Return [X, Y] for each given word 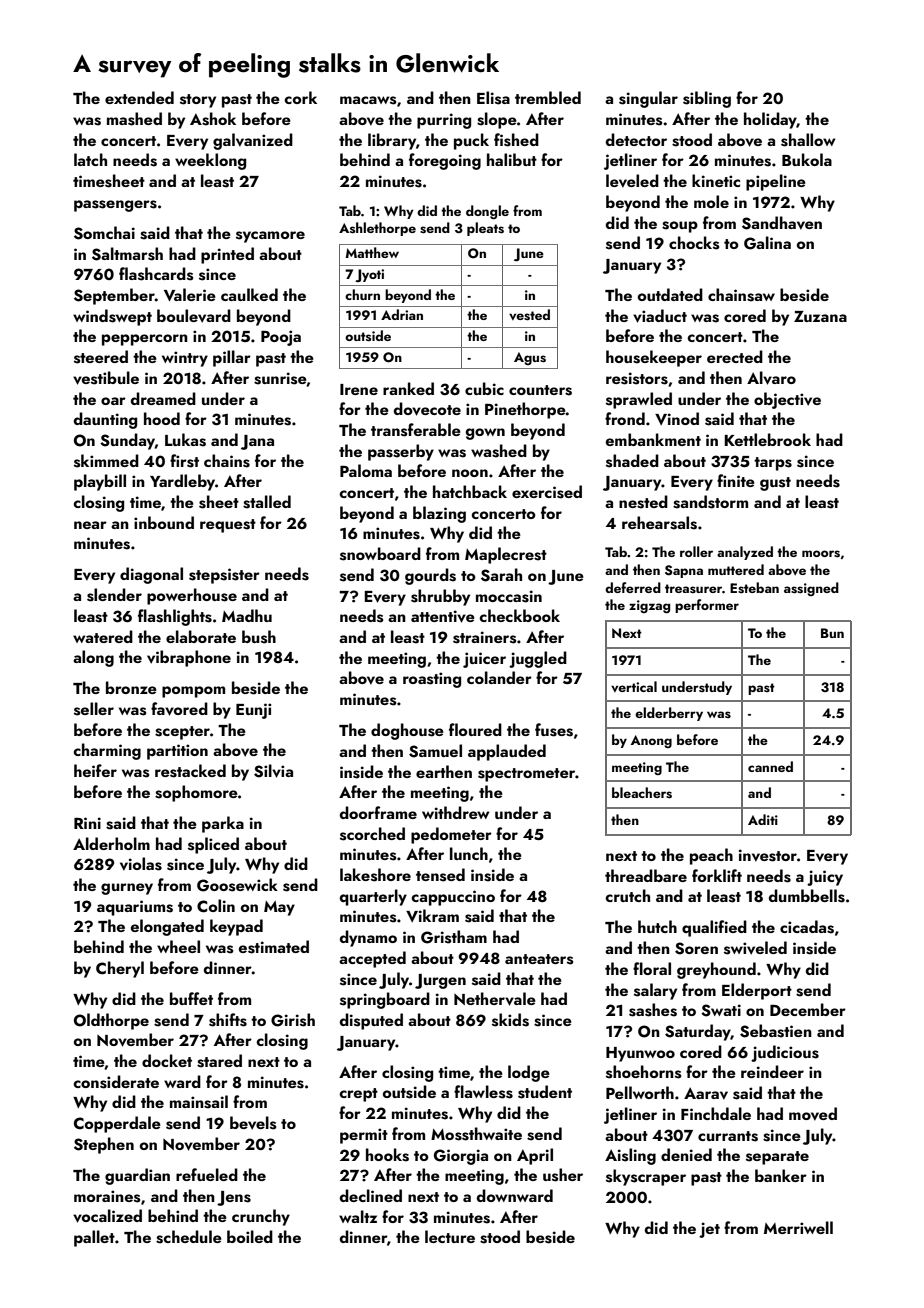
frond [625, 418]
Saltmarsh [127, 254]
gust [775, 484]
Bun [832, 633]
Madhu [247, 615]
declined [371, 1195]
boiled [250, 1236]
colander [499, 677]
